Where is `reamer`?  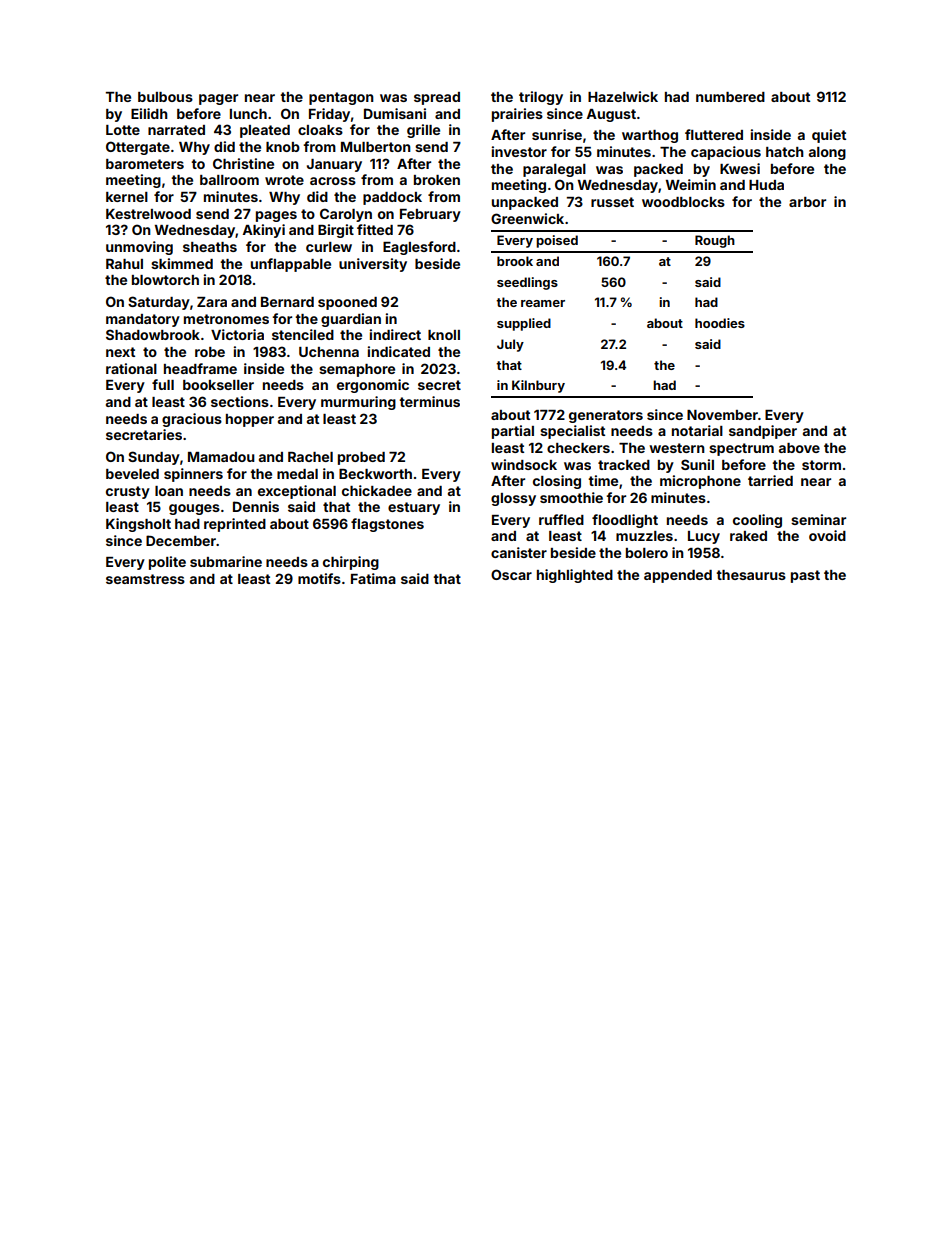 reamer is located at coordinates (543, 303).
